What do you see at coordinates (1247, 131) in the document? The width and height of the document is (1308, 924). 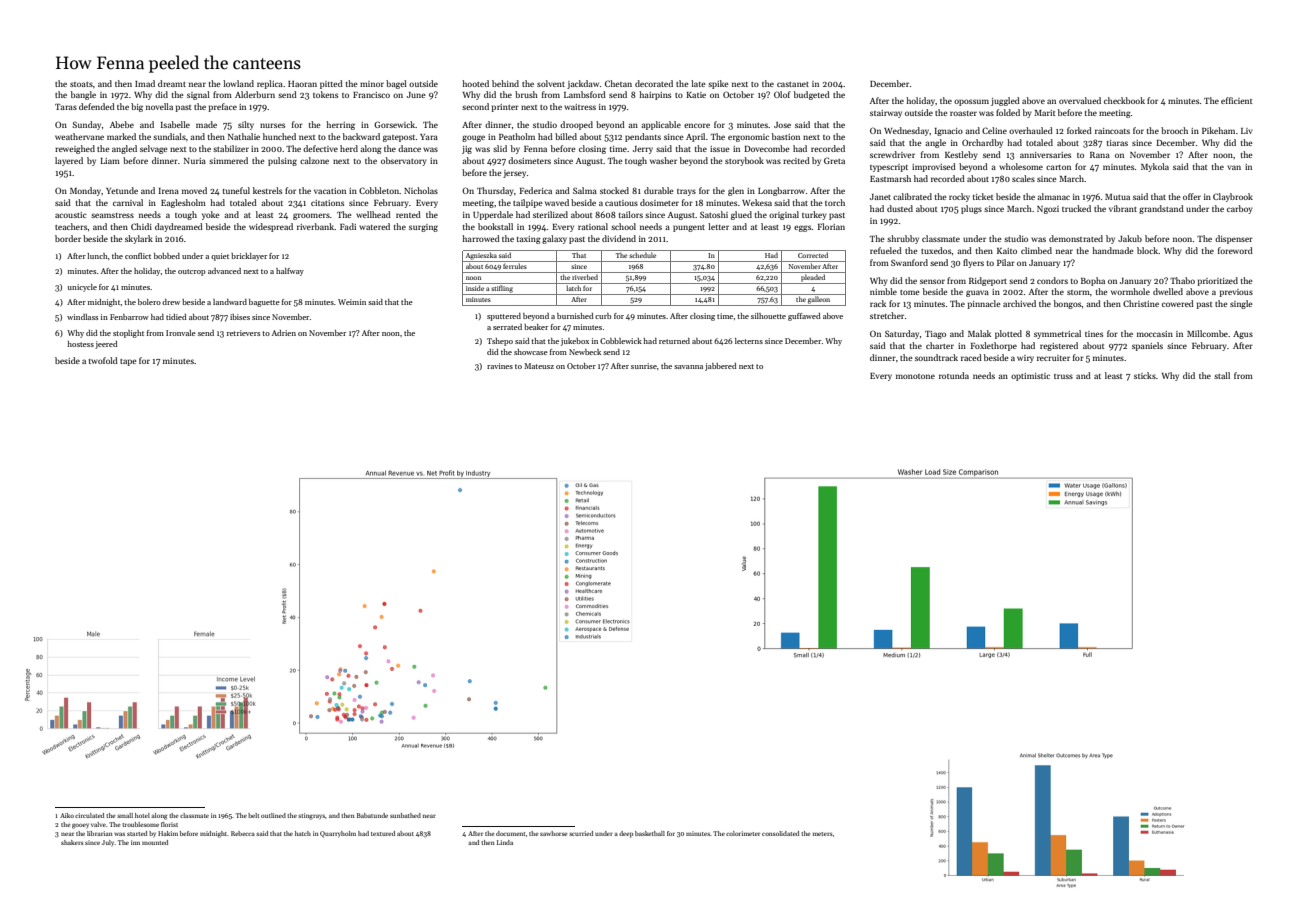 I see `Liv` at bounding box center [1247, 131].
